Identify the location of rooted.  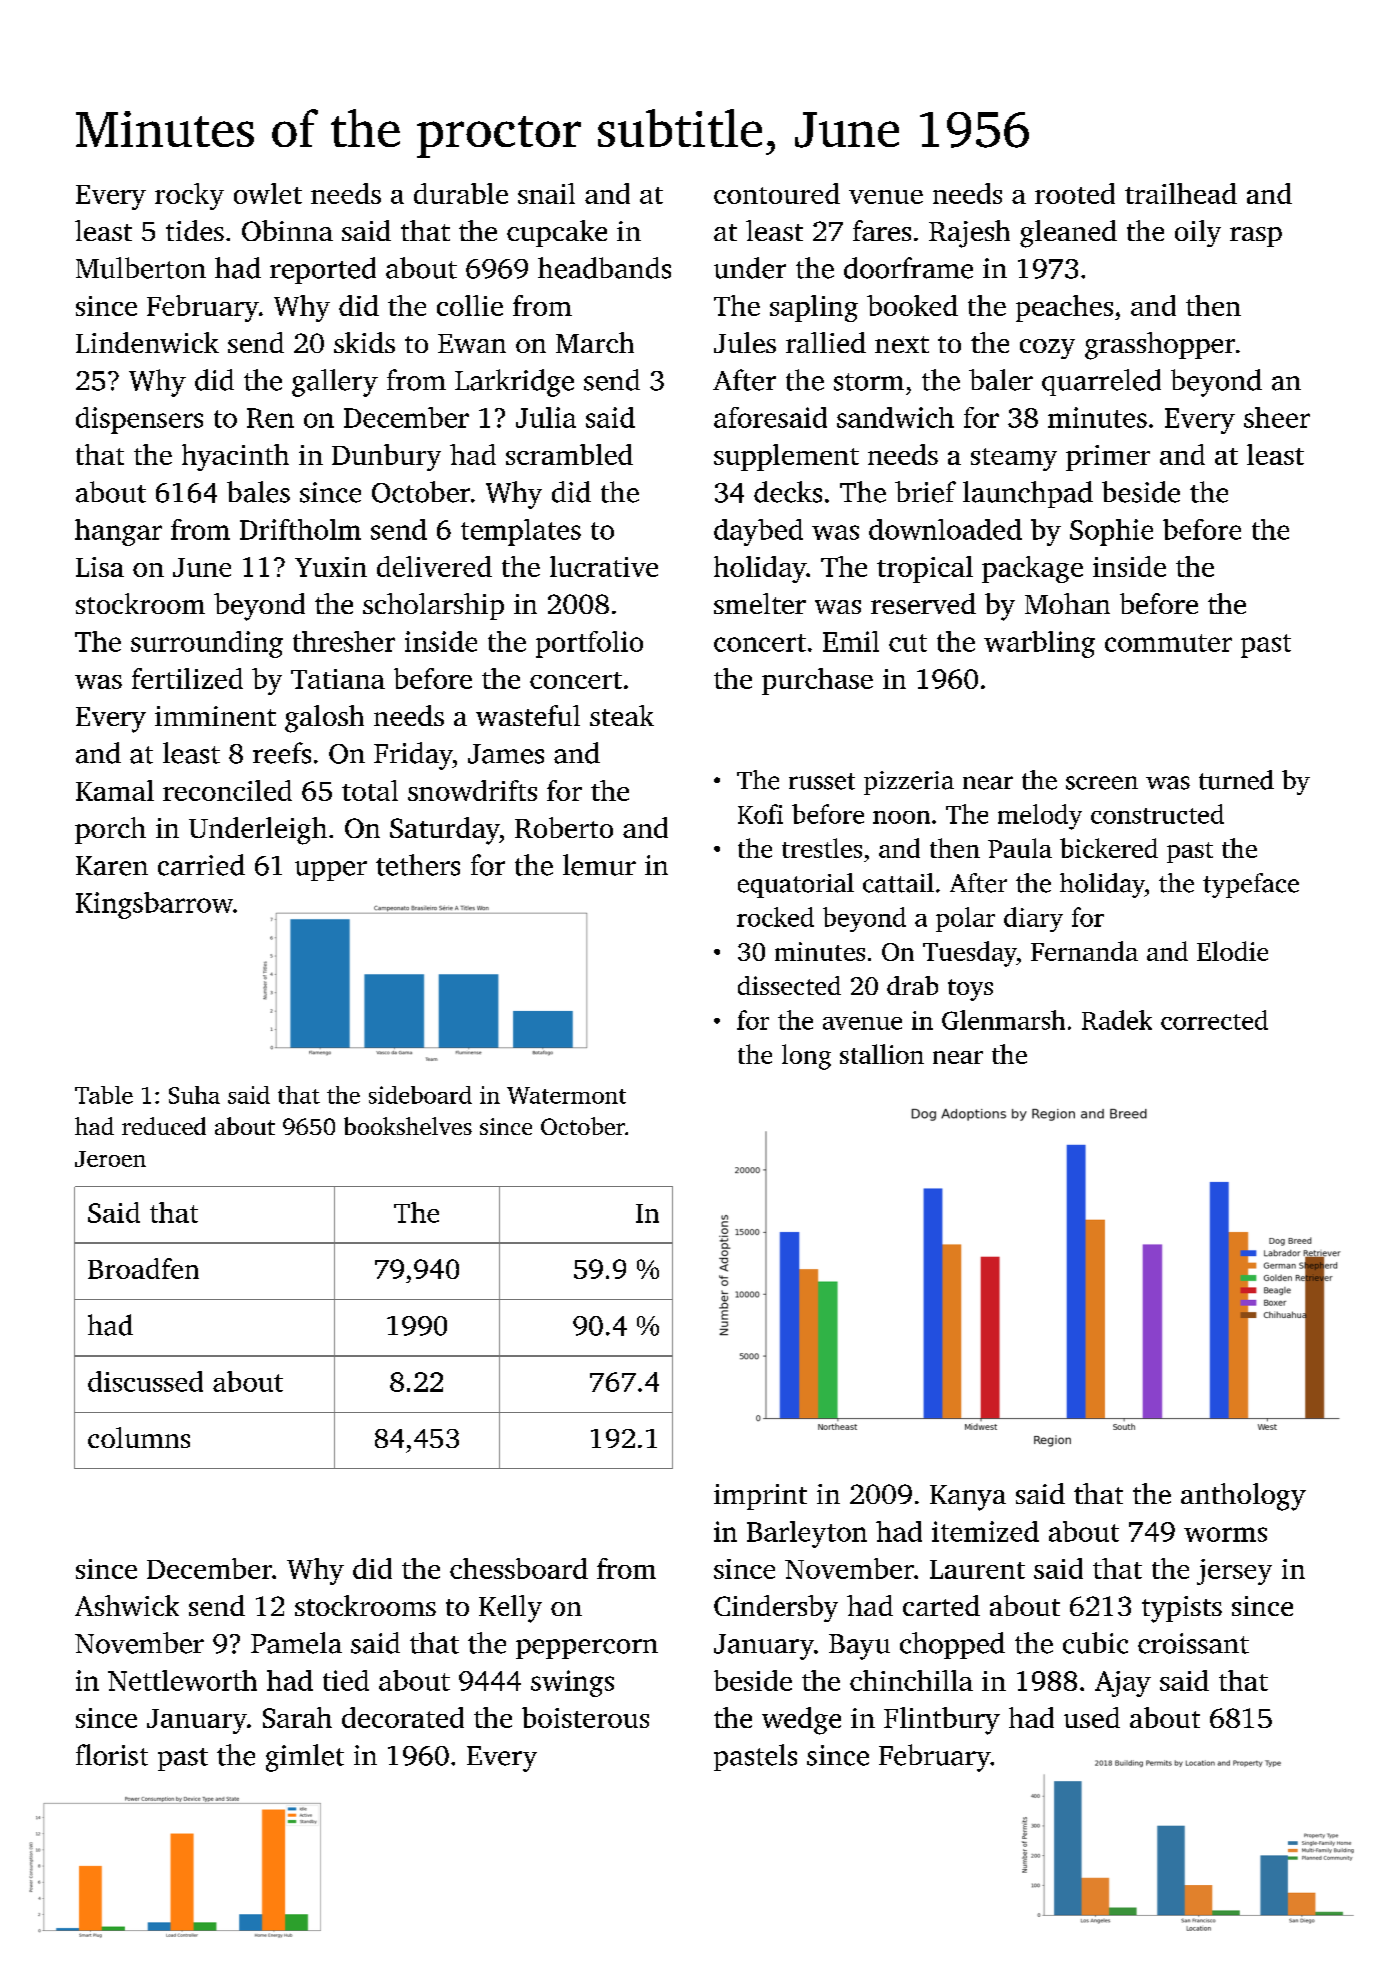
(1075, 193).
